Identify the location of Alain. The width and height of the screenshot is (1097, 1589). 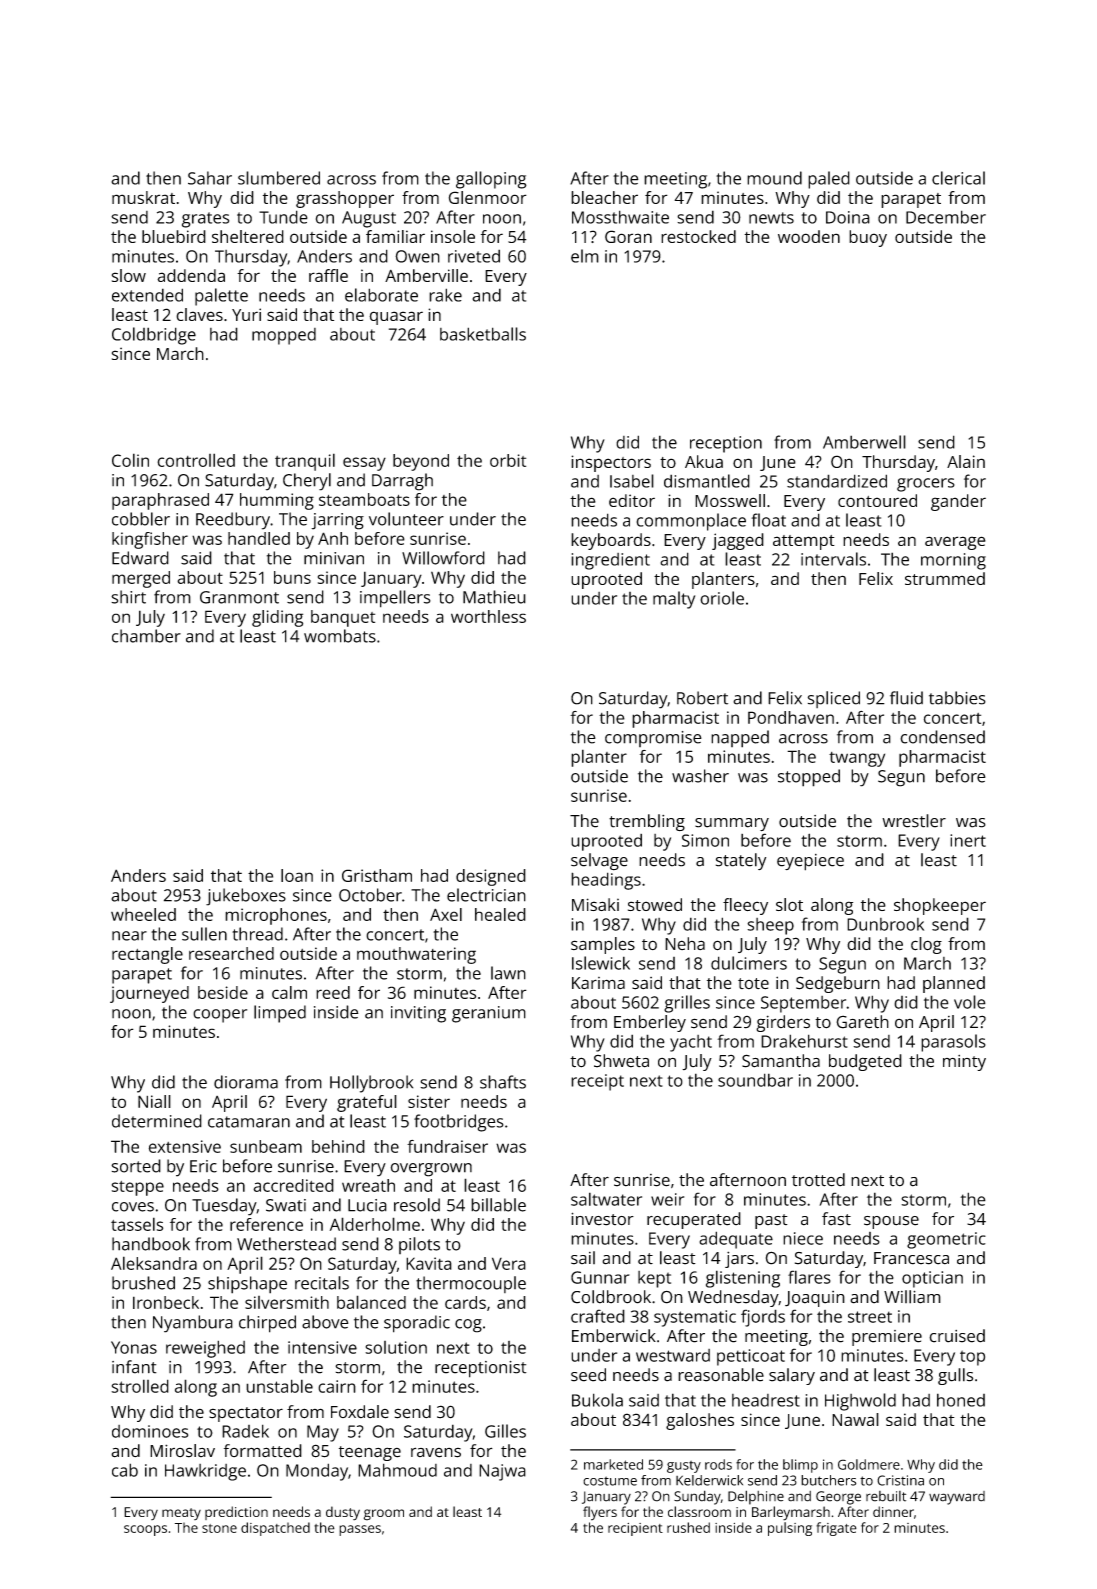
(966, 461).
